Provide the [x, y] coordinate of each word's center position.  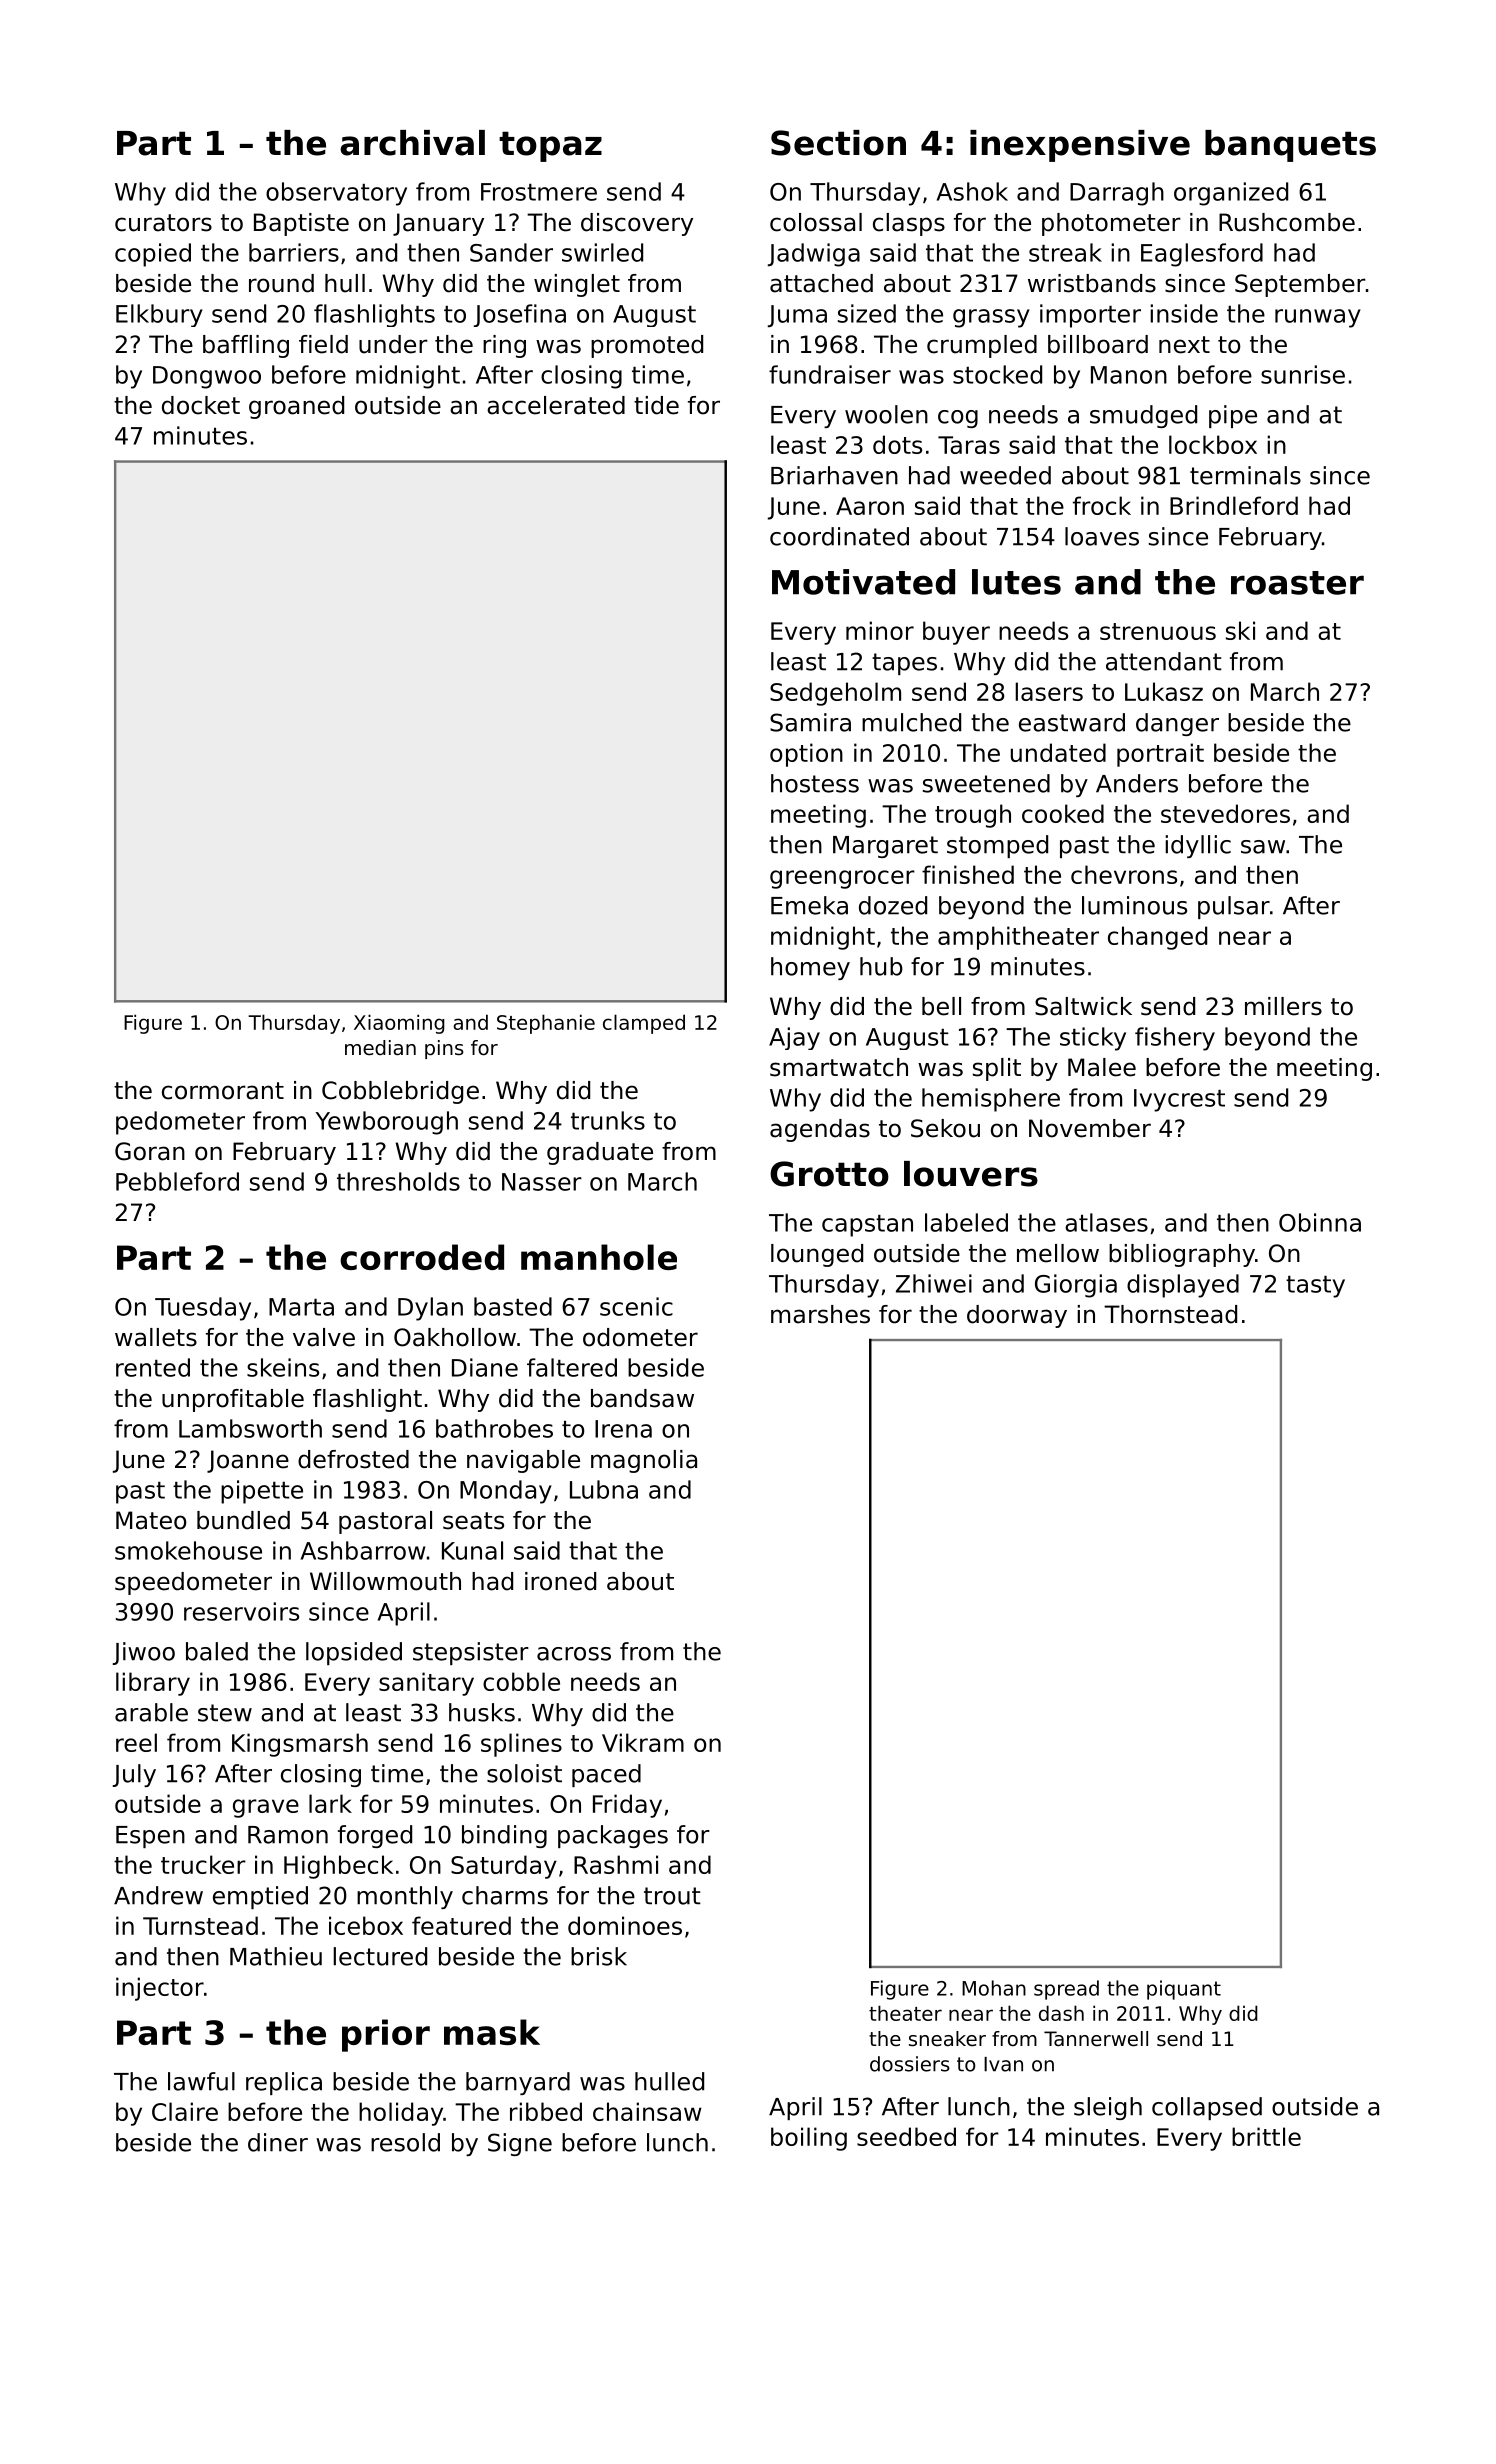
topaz [550, 146]
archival [412, 143]
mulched [911, 722]
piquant [1184, 1990]
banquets [1290, 146]
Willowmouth [385, 1581]
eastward [1072, 722]
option [806, 755]
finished [968, 874]
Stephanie [546, 1024]
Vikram [643, 1742]
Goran [150, 1151]
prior [386, 2035]
